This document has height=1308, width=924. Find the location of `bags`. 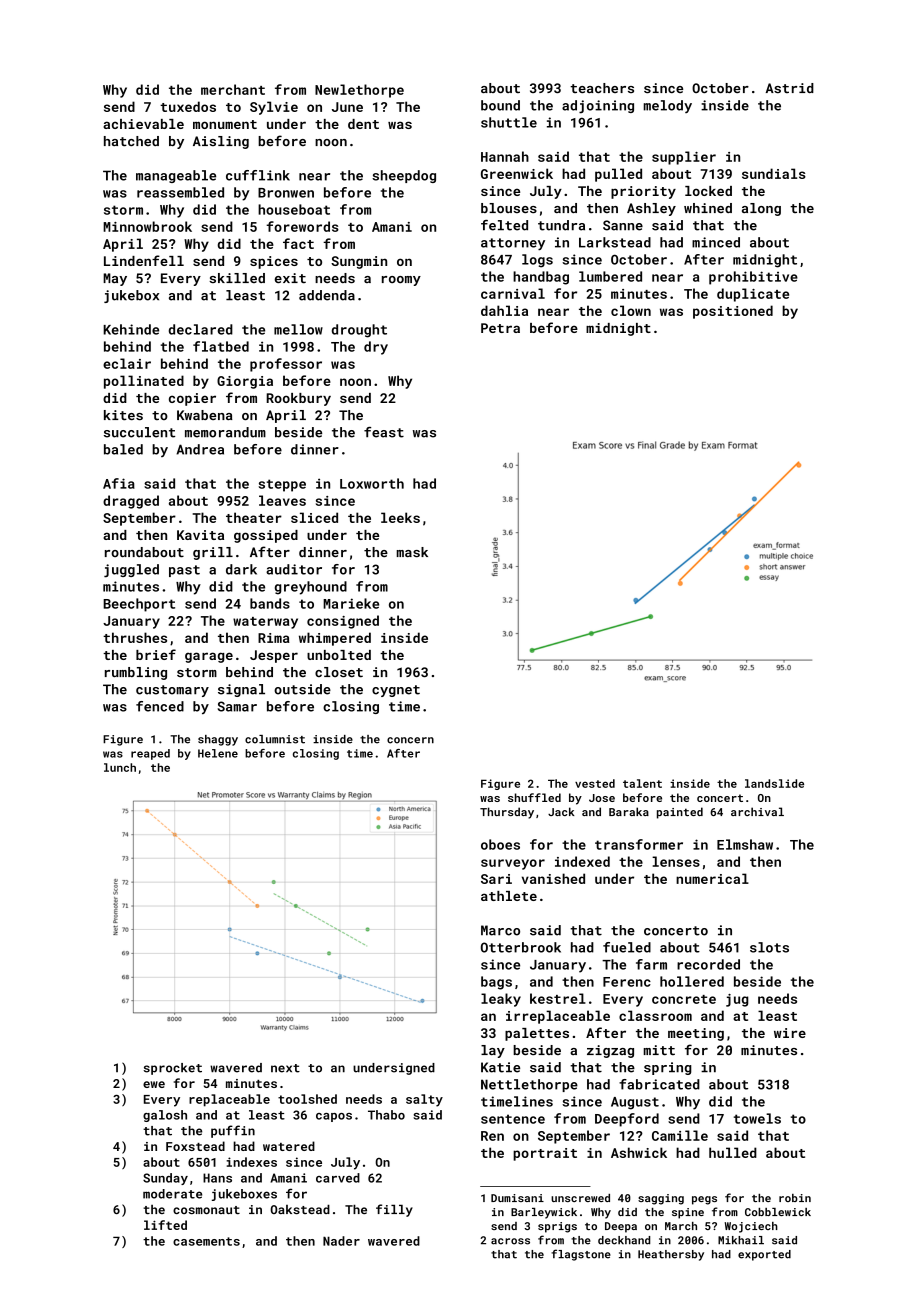

bags is located at coordinates (496, 983).
